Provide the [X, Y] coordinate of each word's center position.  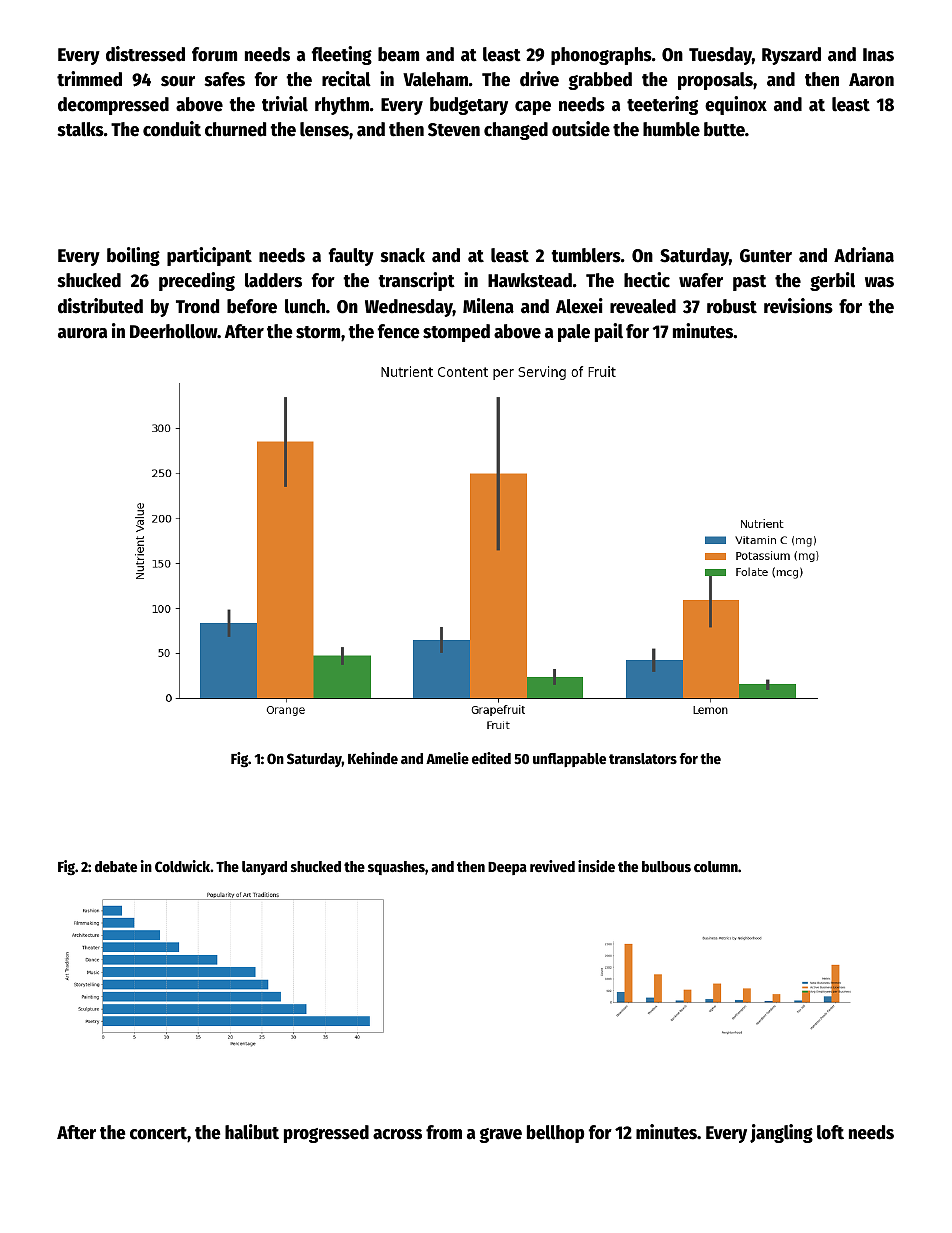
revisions [798, 306]
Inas [878, 55]
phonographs [601, 56]
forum [214, 54]
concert [158, 1133]
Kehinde [373, 758]
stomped [456, 333]
